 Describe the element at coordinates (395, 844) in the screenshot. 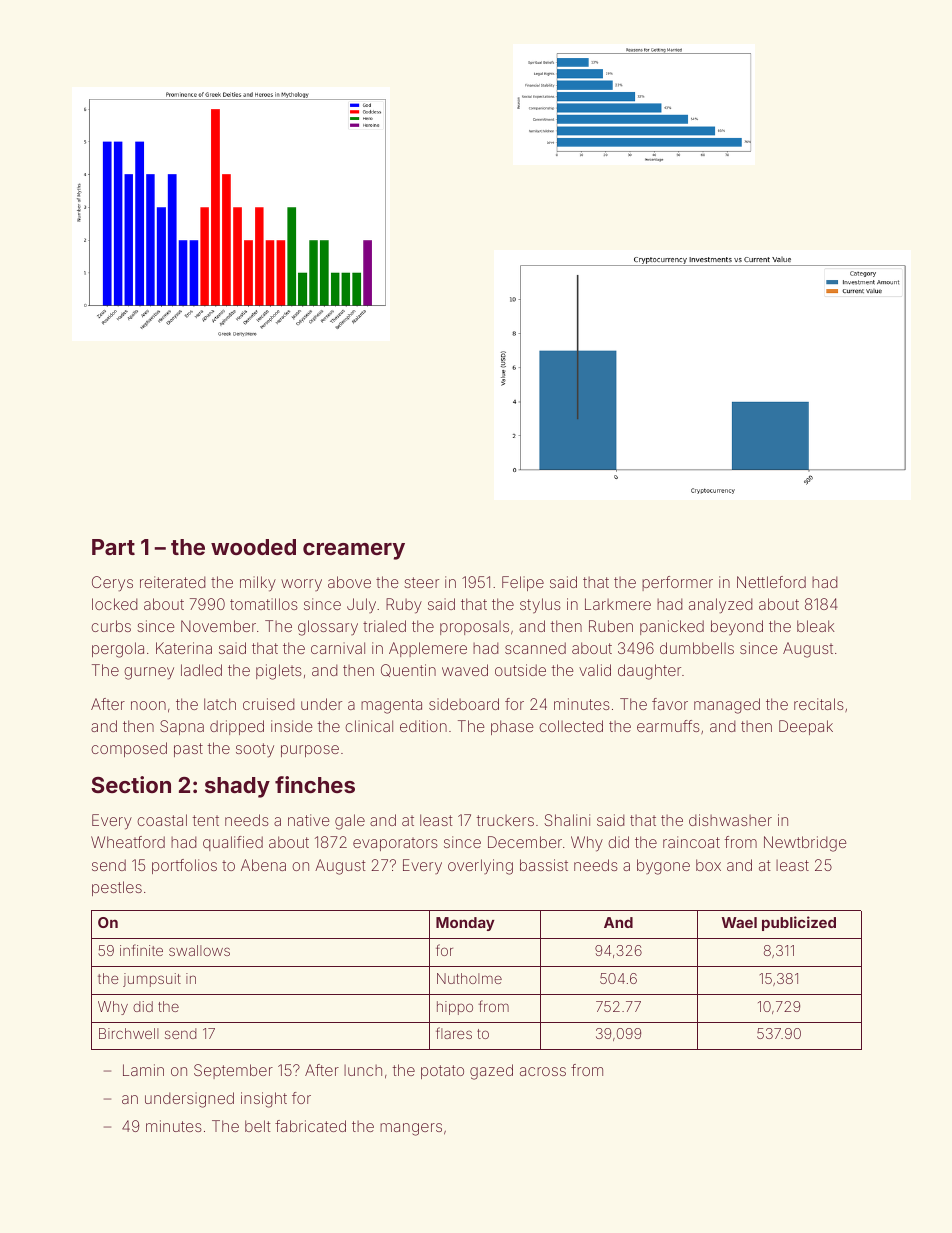

I see `evaporators` at that location.
